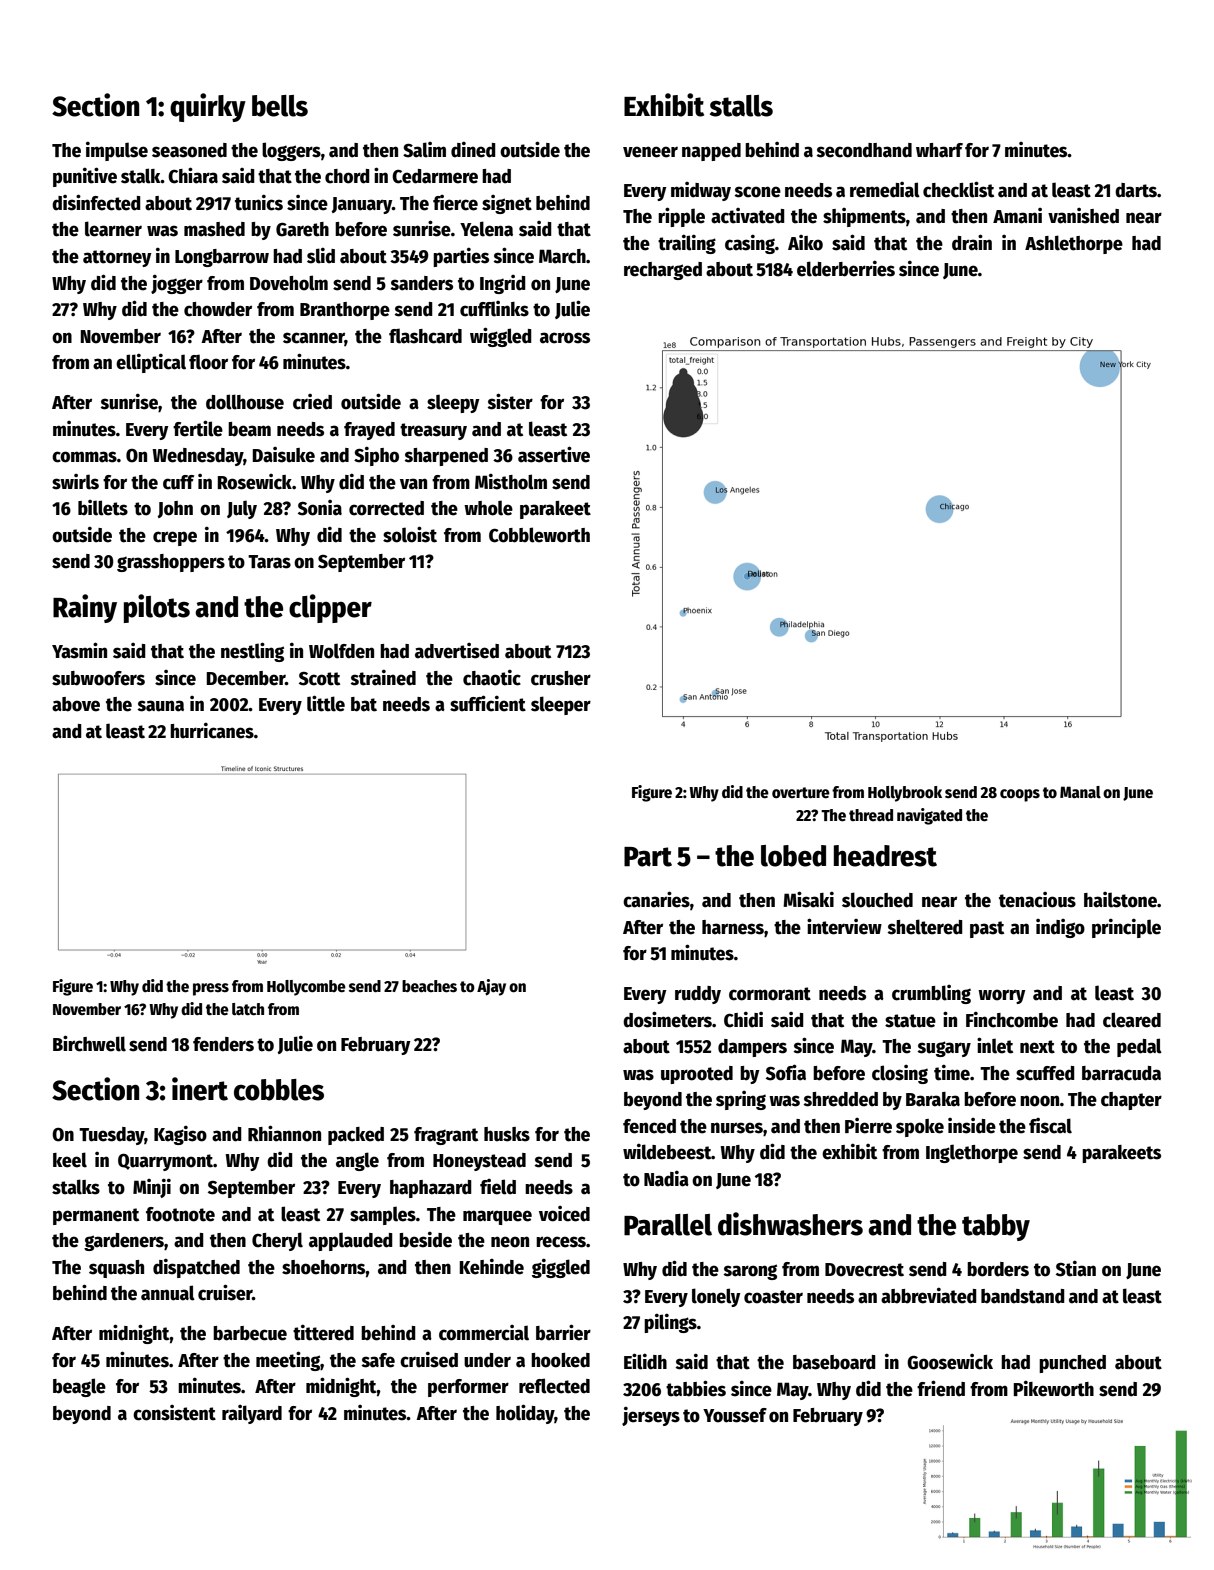 Image resolution: width=1214 pixels, height=1570 pixels. Describe the element at coordinates (539, 535) in the screenshot. I see `Cobbleworth` at that location.
